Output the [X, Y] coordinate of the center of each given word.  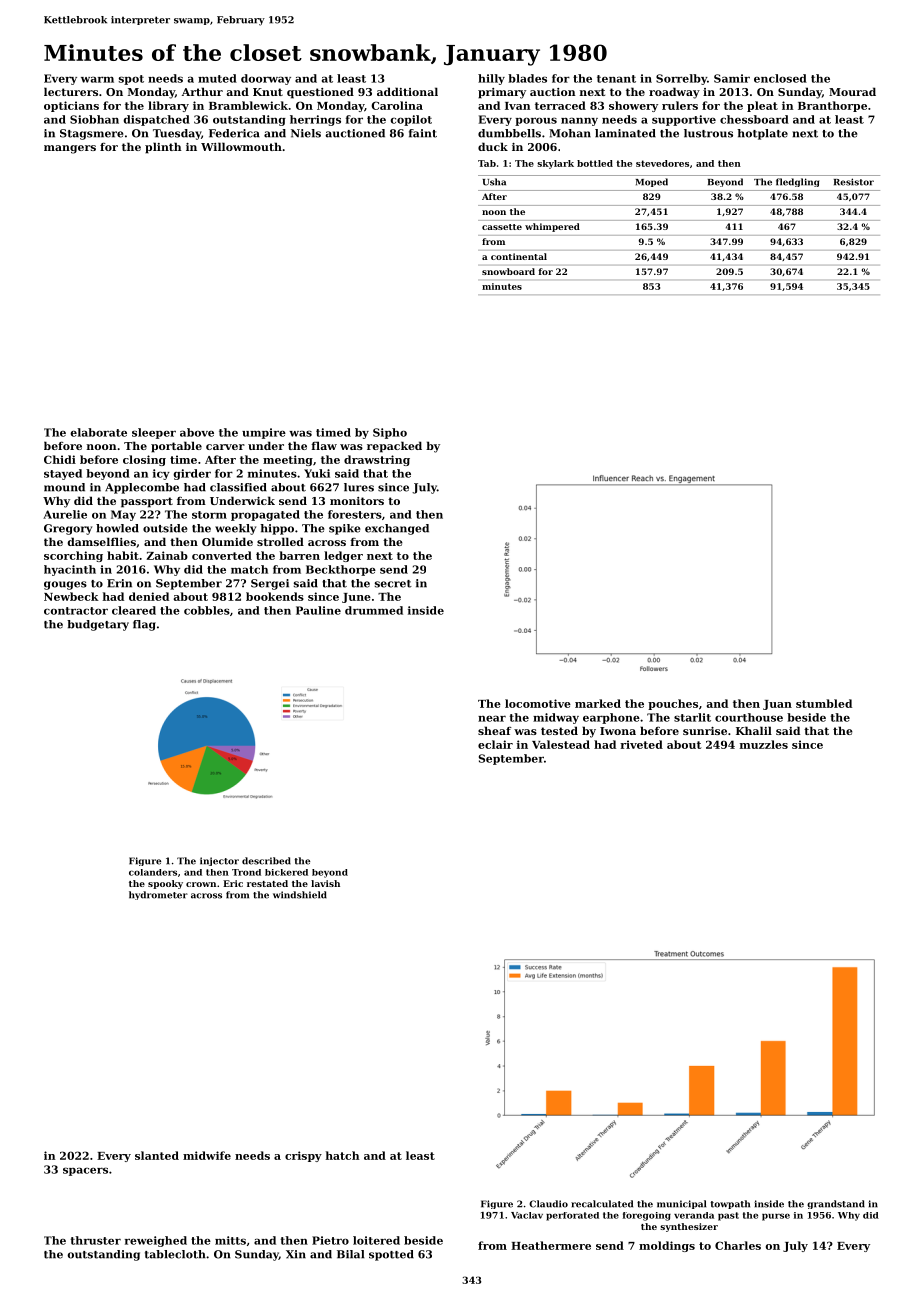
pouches [673, 704]
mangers [70, 149]
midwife [207, 1155]
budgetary [98, 625]
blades [527, 78]
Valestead [561, 744]
